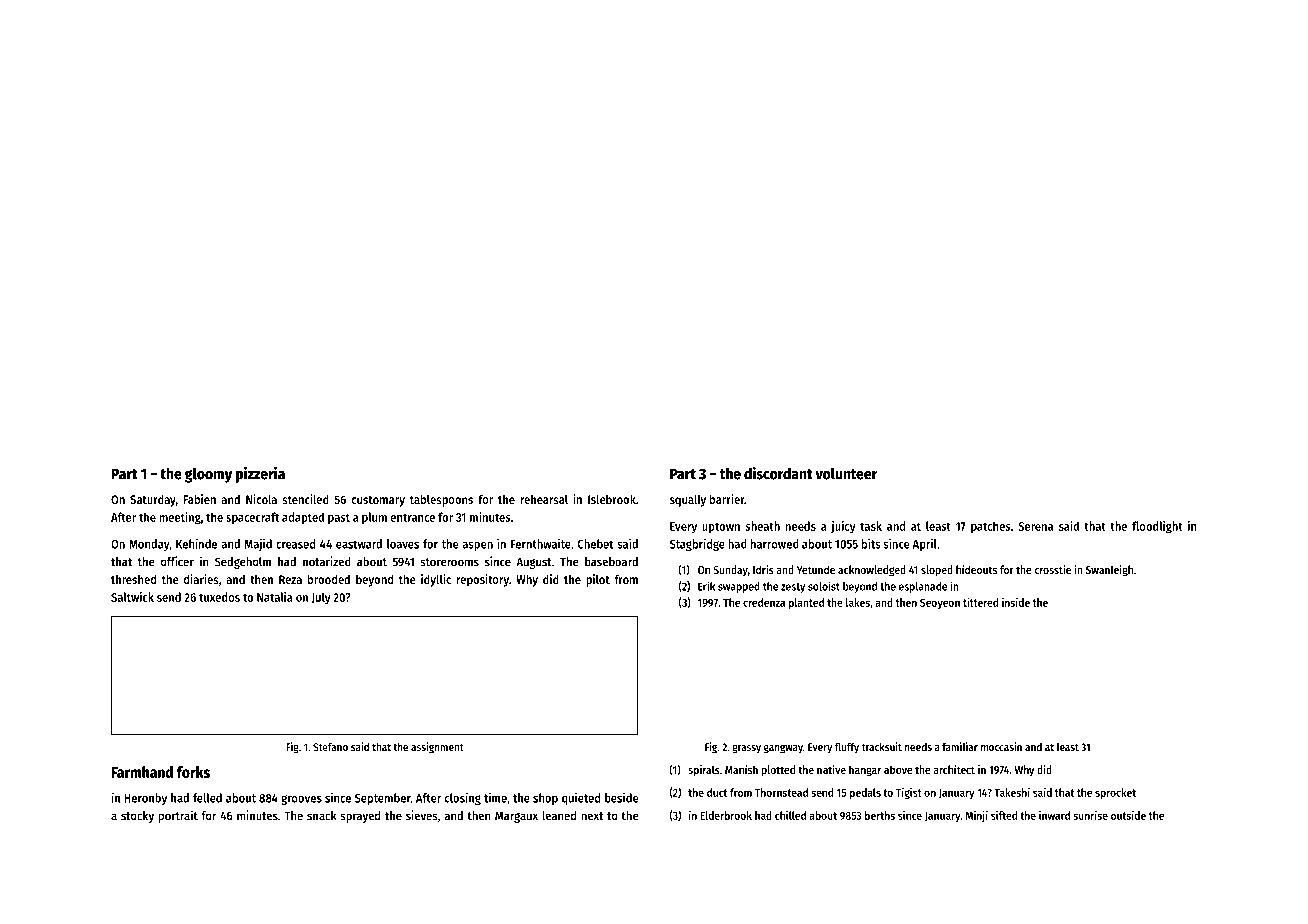 This page has height=924, width=1308. Describe the element at coordinates (544, 499) in the page. I see `rehearsal` at that location.
